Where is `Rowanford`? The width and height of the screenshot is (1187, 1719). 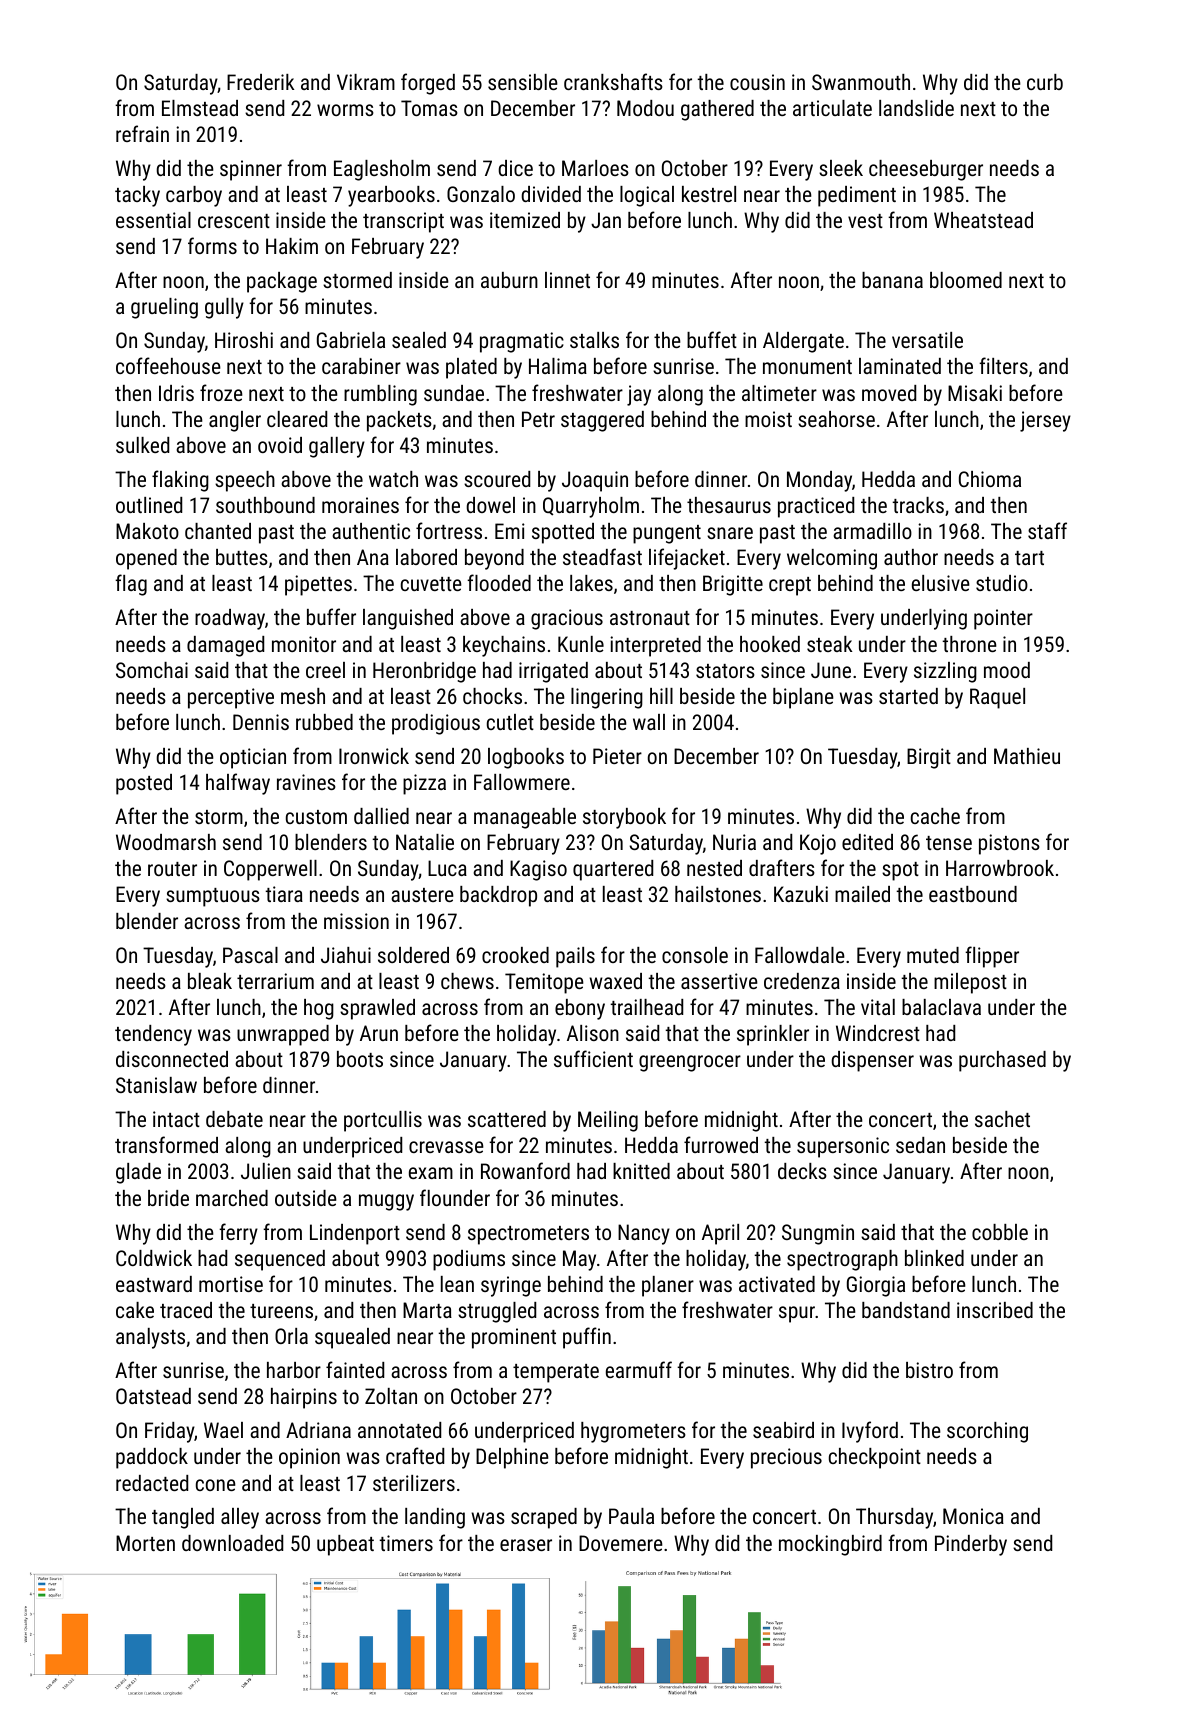
Rowanford is located at coordinates (525, 1170).
